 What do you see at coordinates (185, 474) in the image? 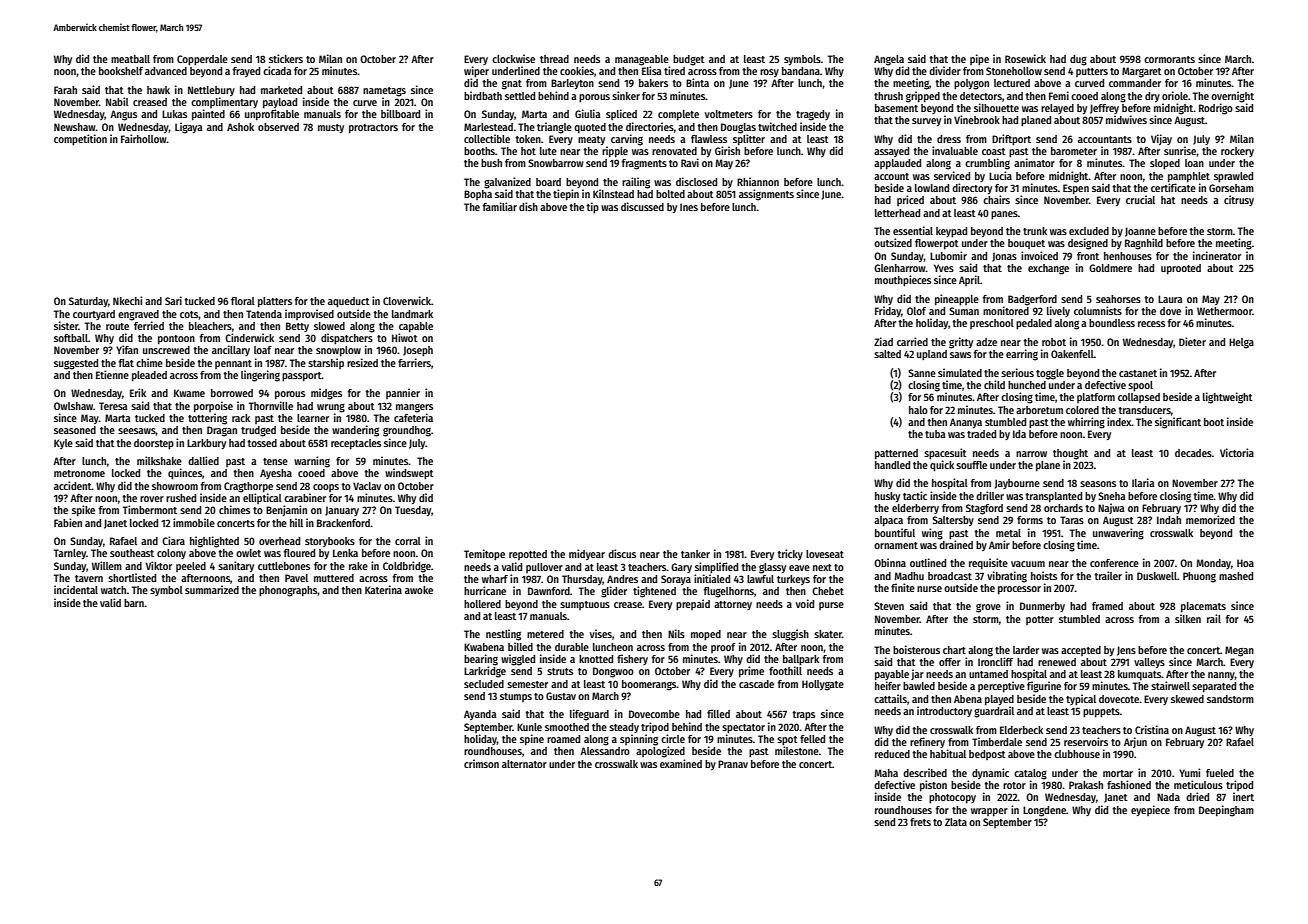
I see `quinces` at bounding box center [185, 474].
